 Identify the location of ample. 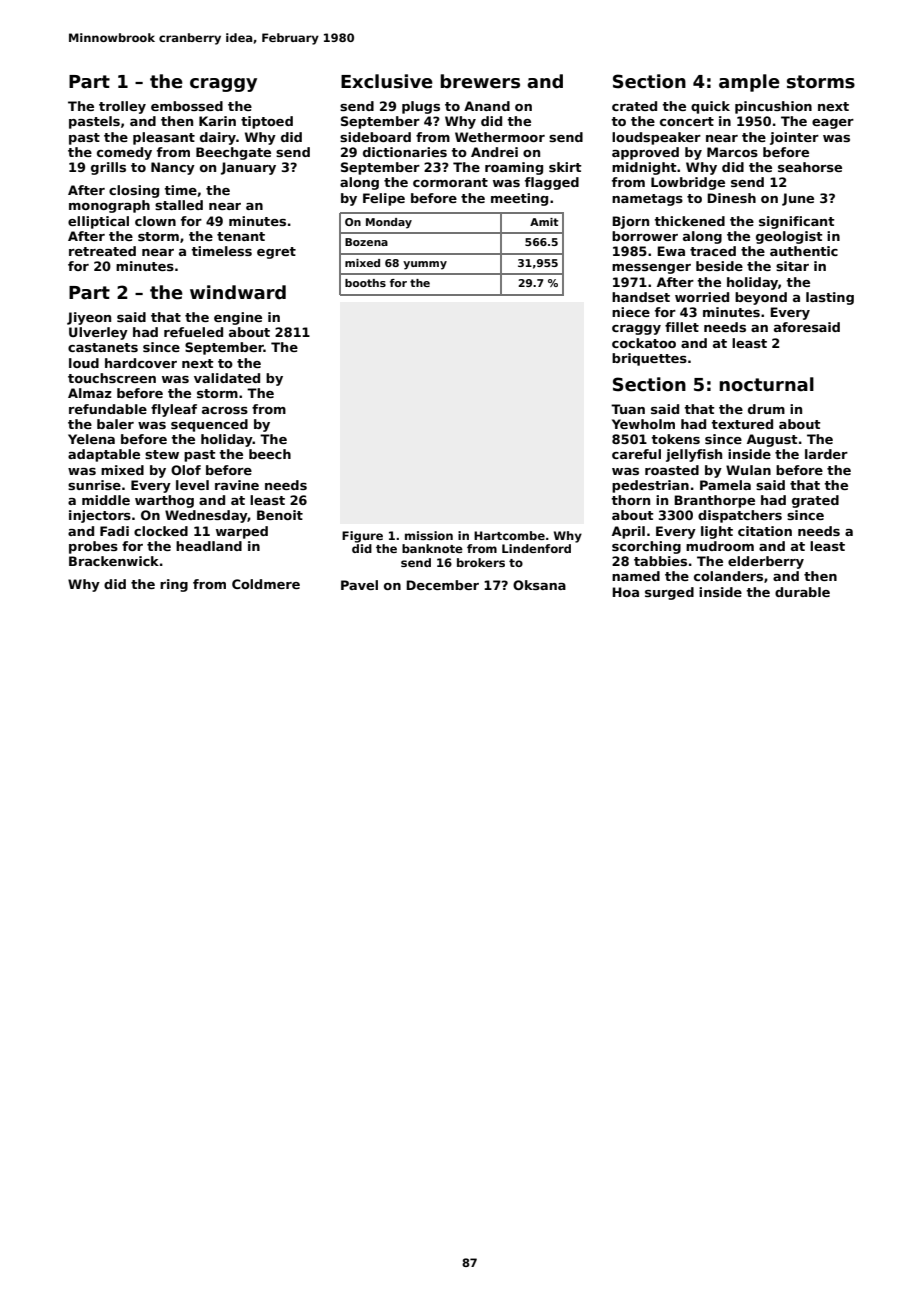
(749, 83).
